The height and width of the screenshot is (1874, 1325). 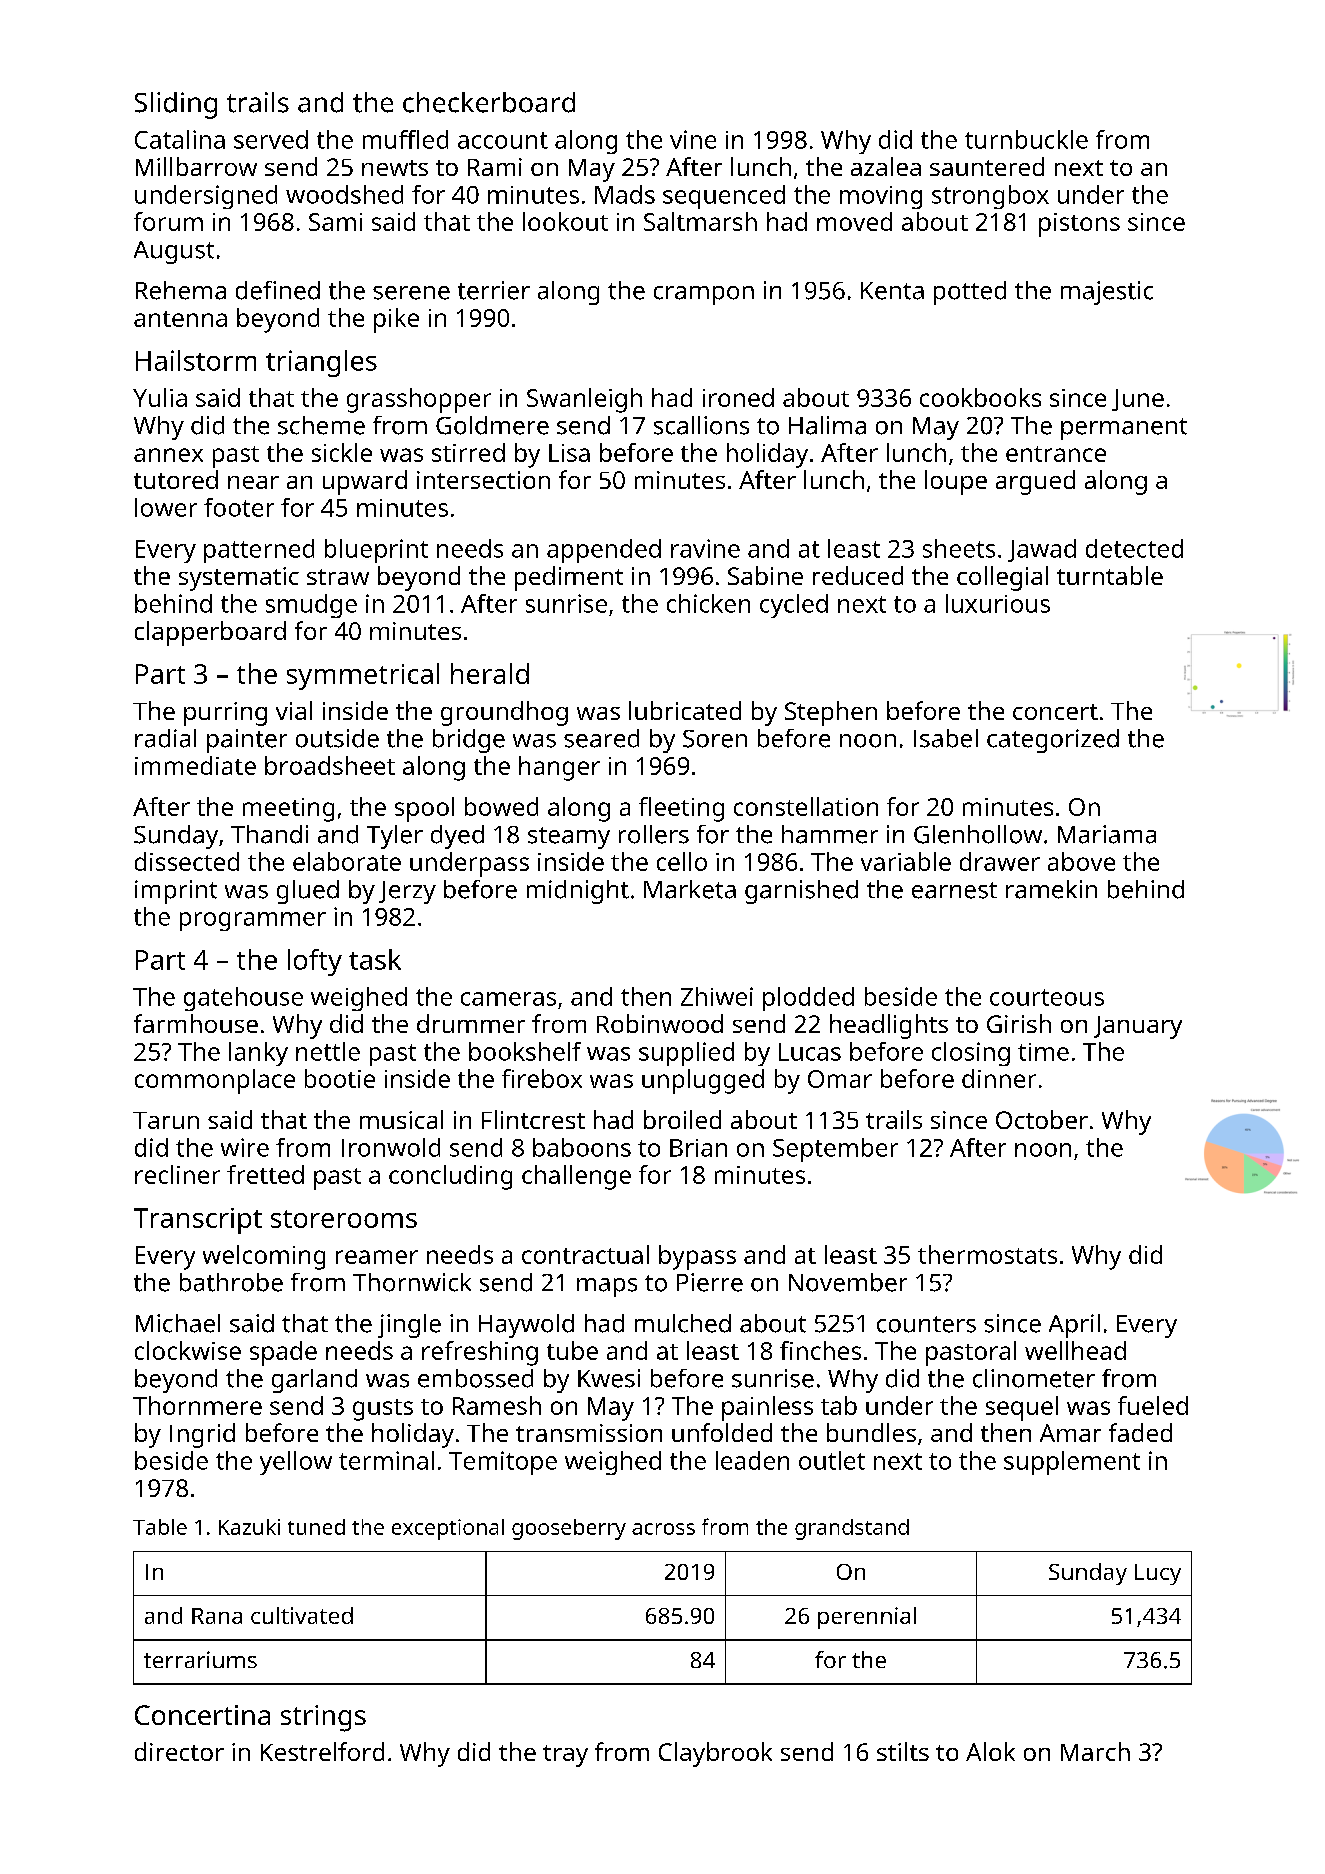 What do you see at coordinates (494, 290) in the screenshot?
I see `terrier` at bounding box center [494, 290].
